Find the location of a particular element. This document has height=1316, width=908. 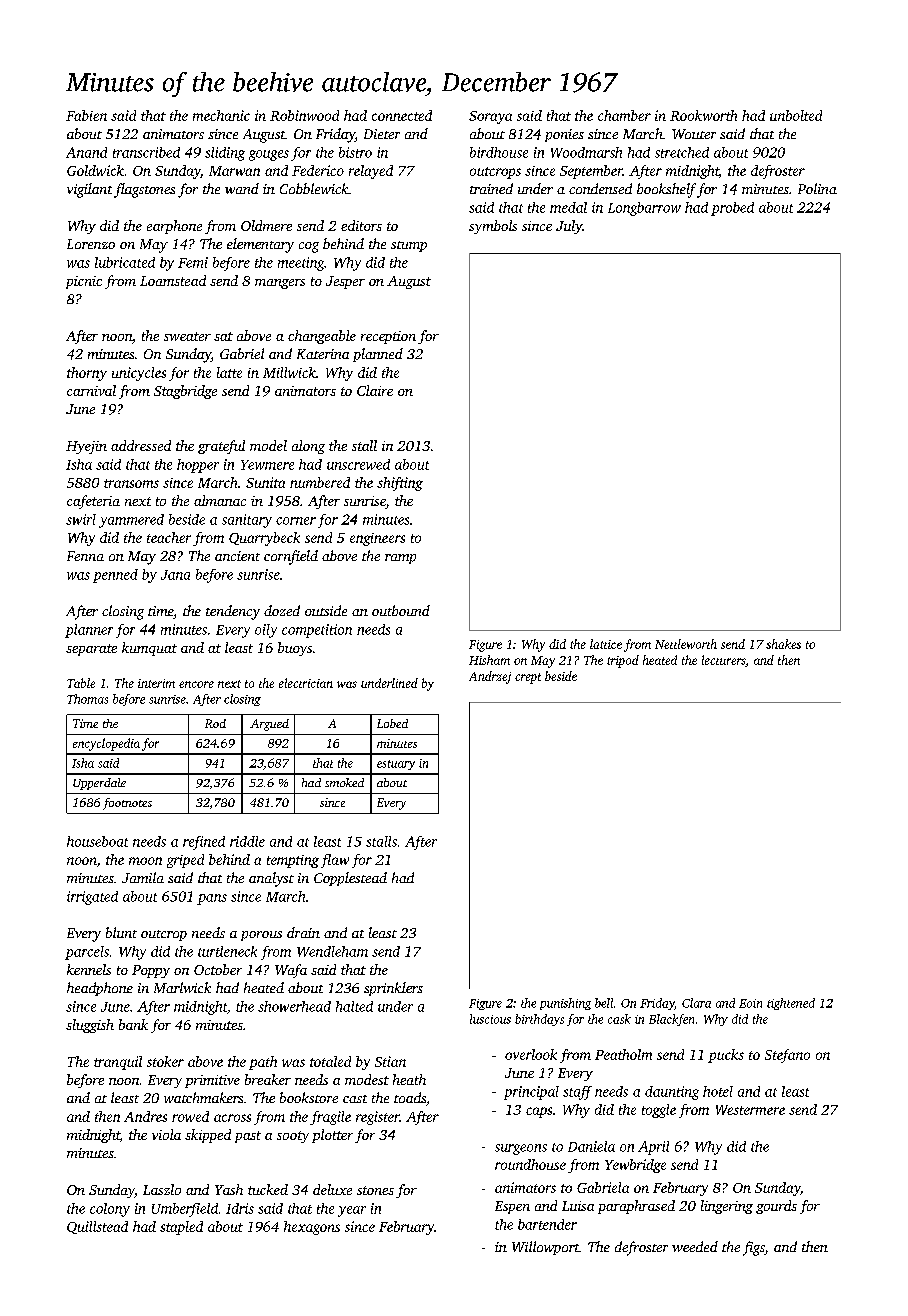

outbound is located at coordinates (401, 610).
